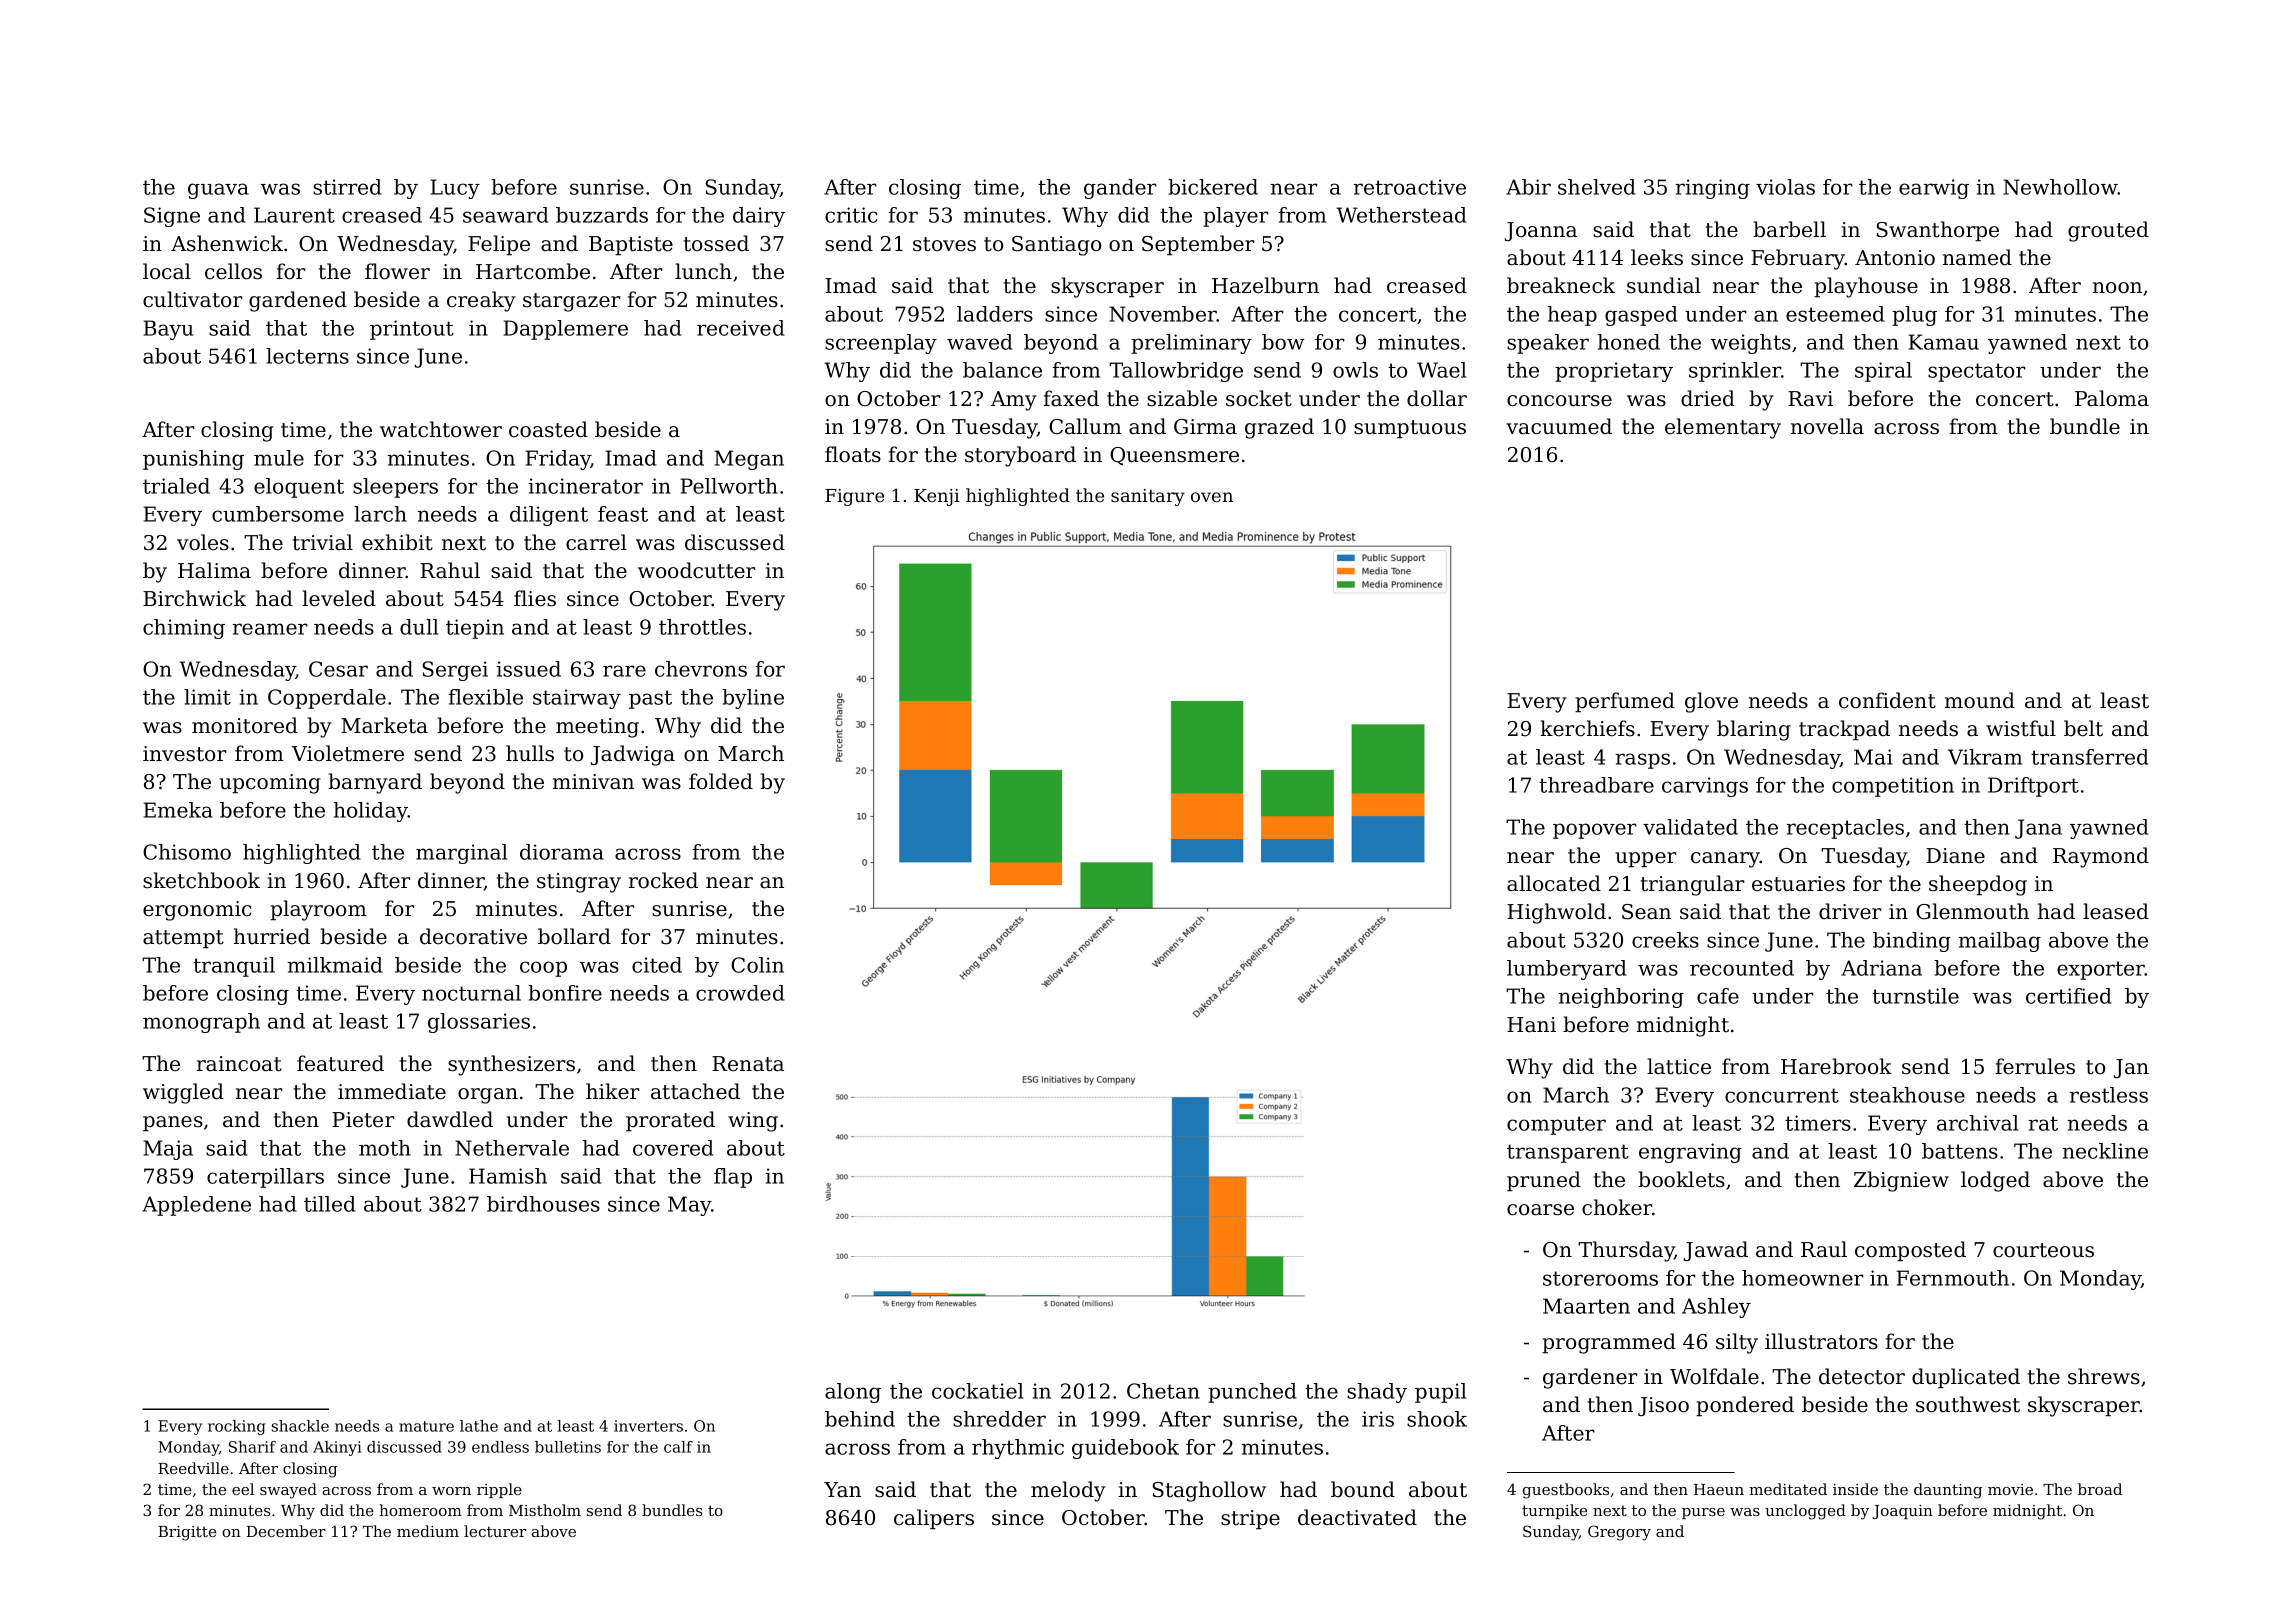 The width and height of the screenshot is (2292, 1620). What do you see at coordinates (1595, 831) in the screenshot?
I see `popover` at bounding box center [1595, 831].
